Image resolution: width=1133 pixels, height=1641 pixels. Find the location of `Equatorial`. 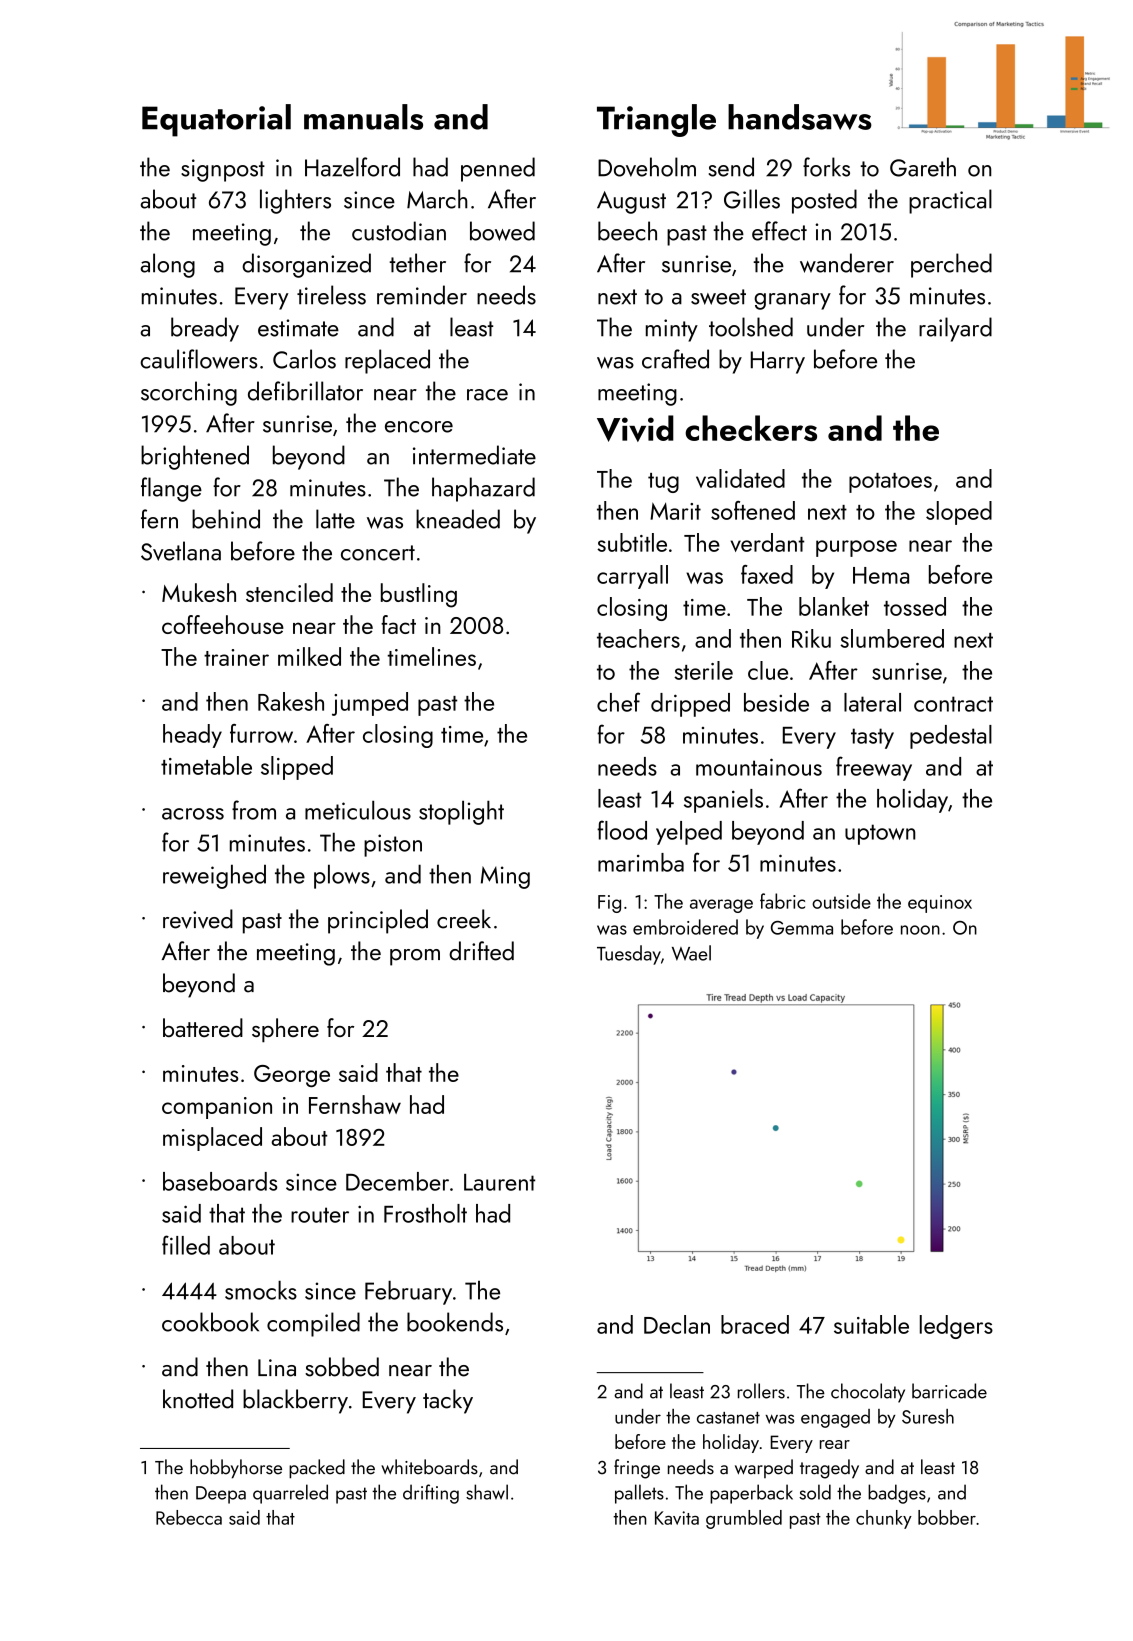

Equatorial is located at coordinates (216, 120).
